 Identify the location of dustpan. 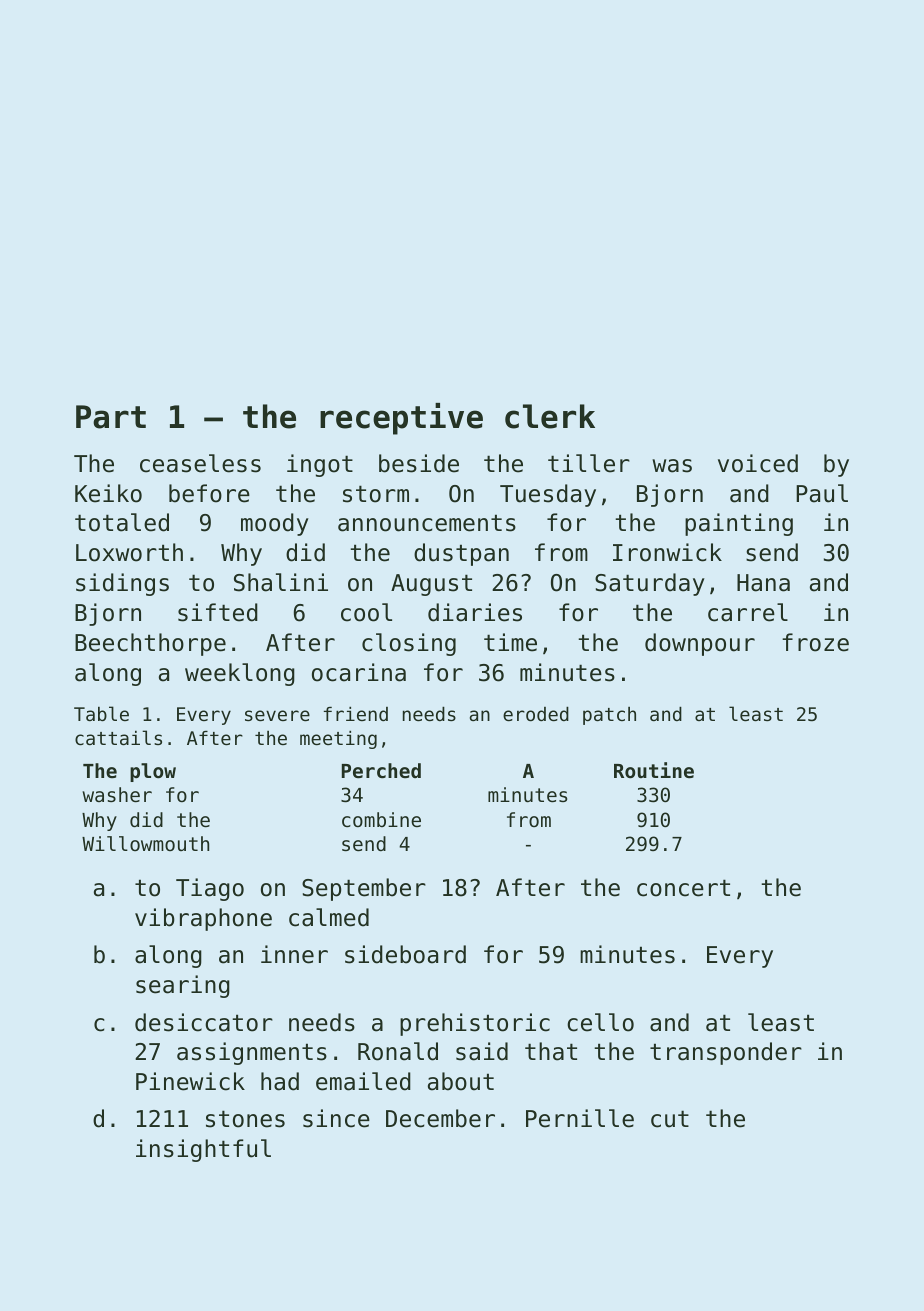
(461, 554).
